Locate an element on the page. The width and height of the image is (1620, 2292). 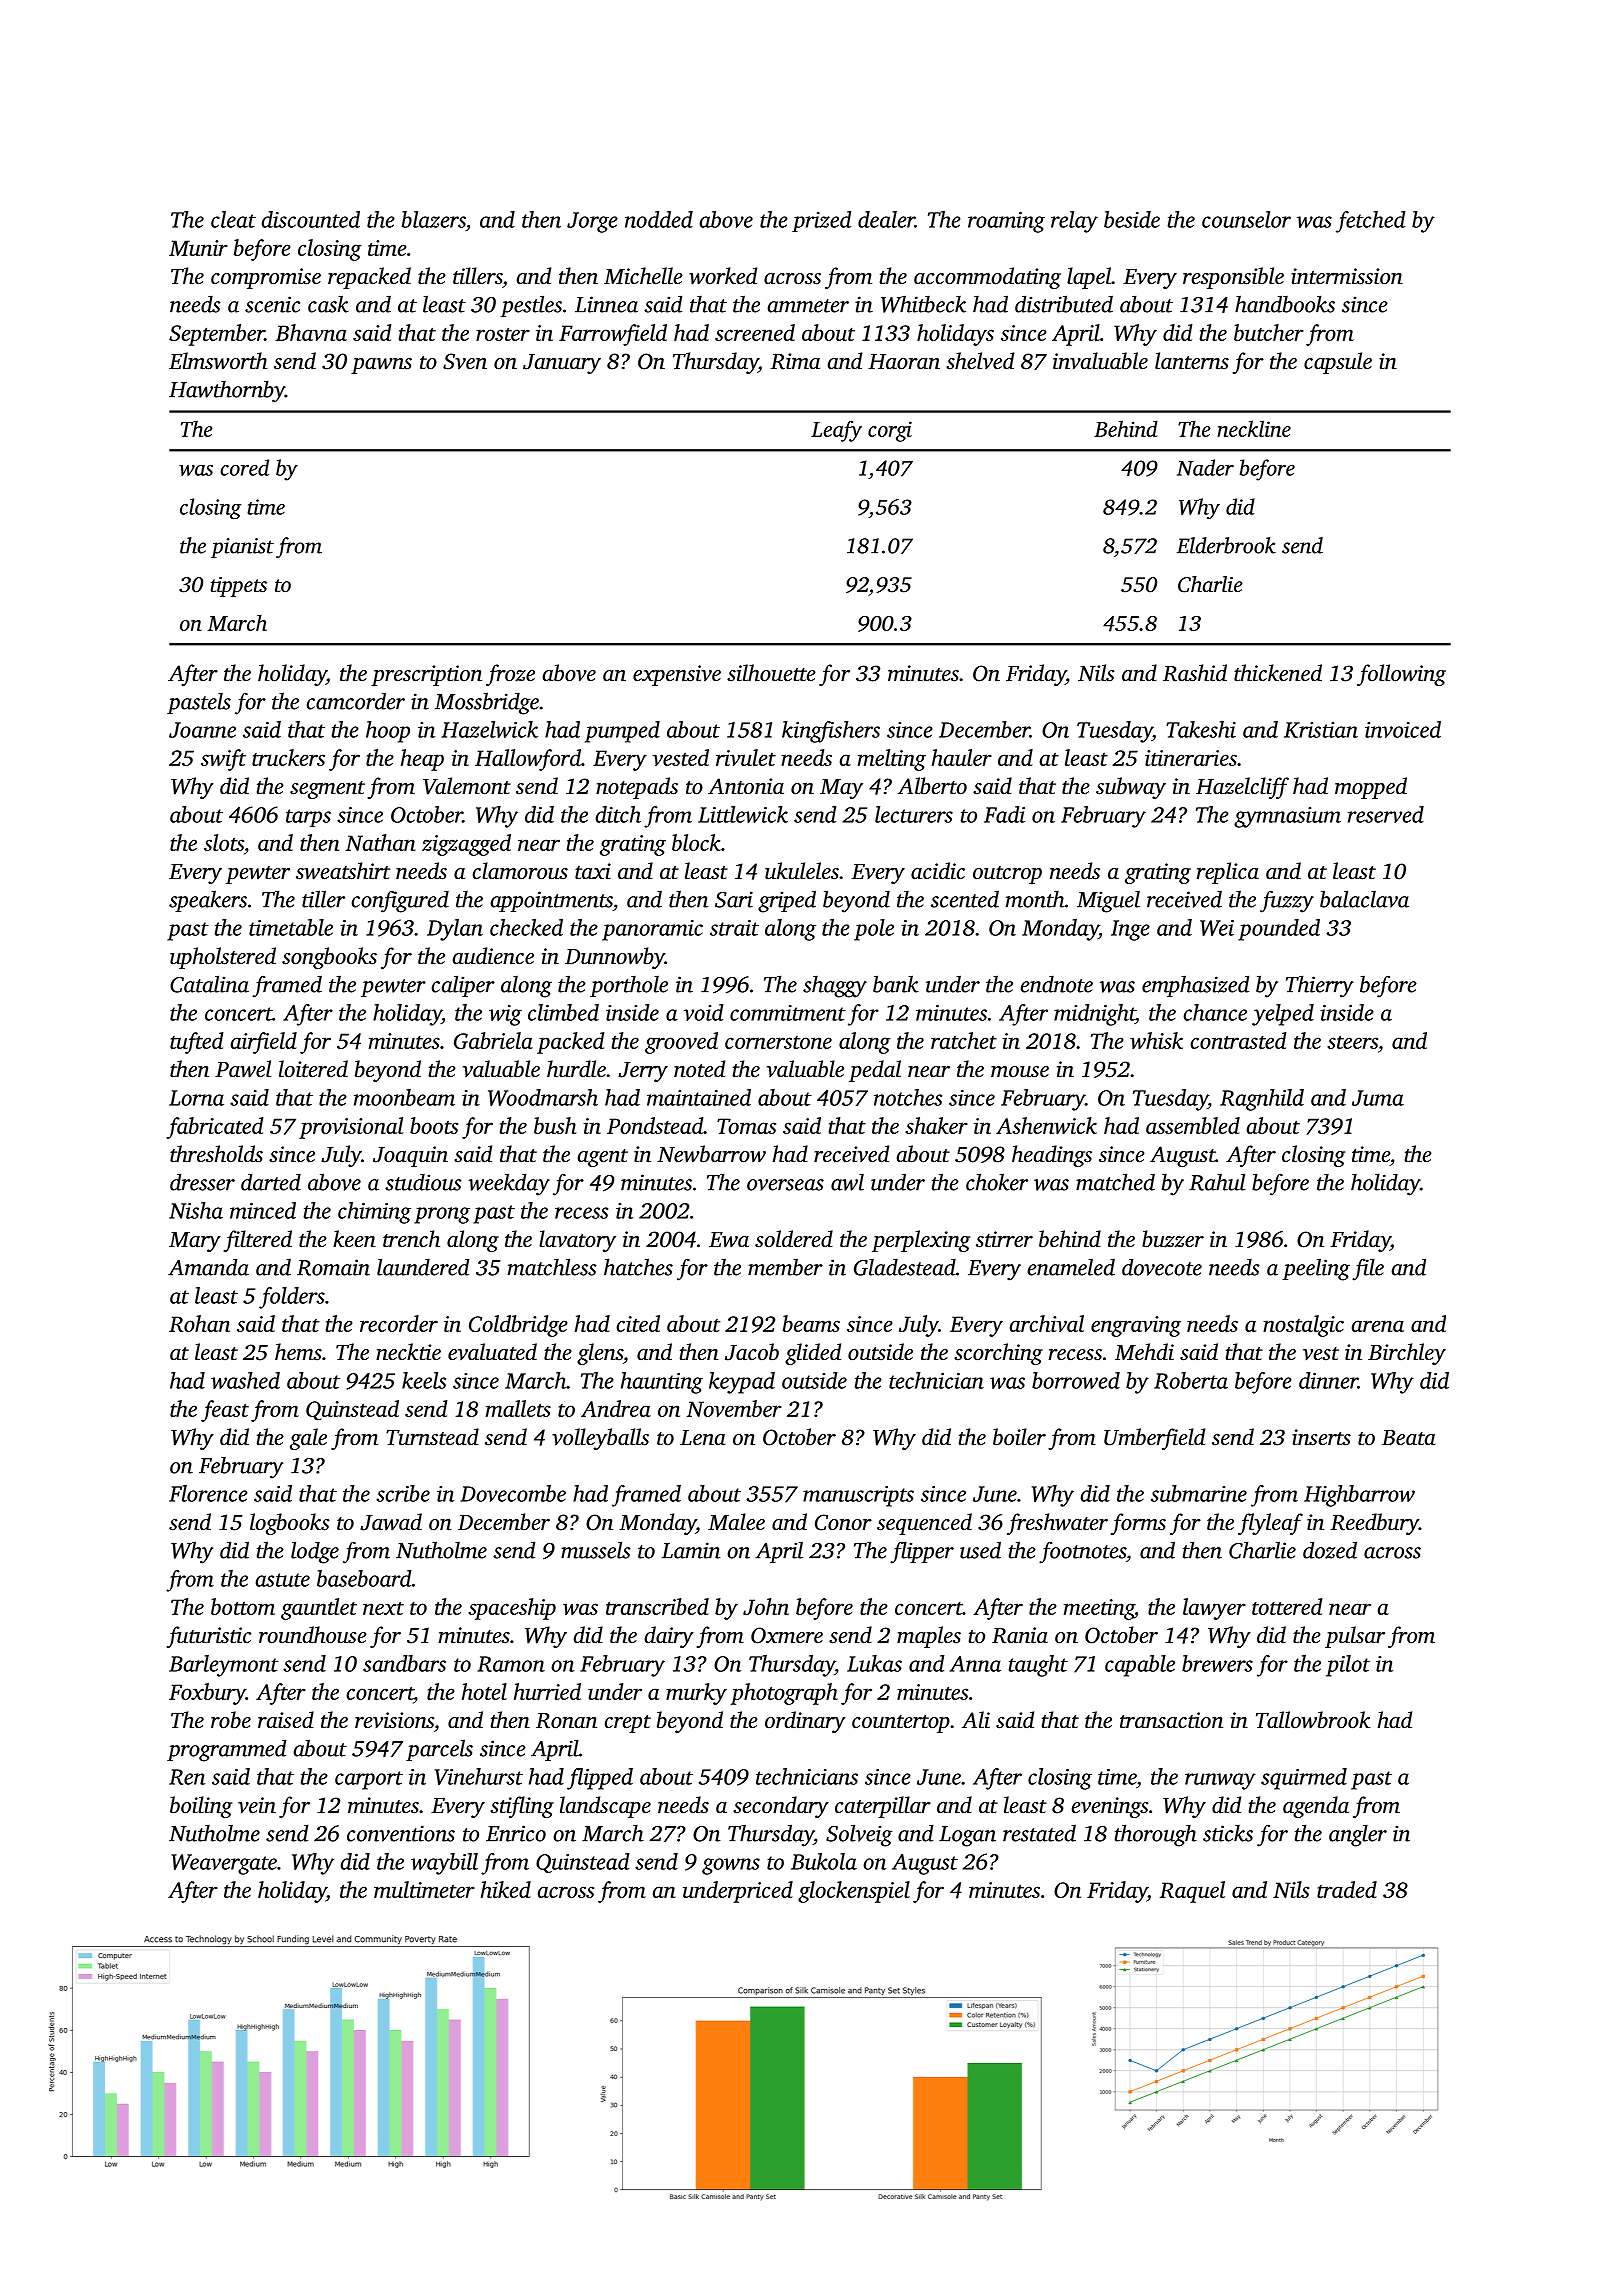
Littlewick is located at coordinates (743, 814).
